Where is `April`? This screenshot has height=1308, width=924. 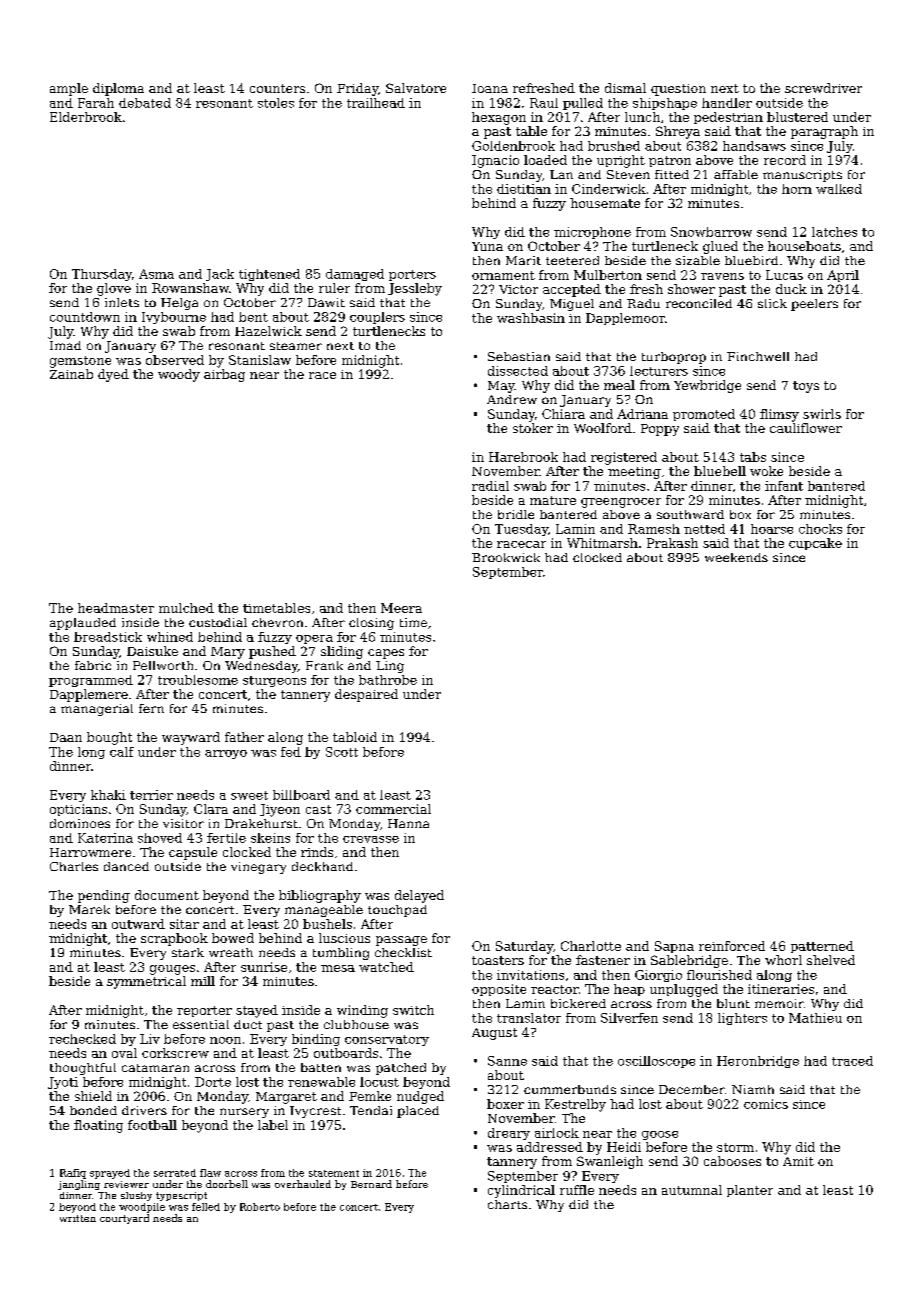
April is located at coordinates (843, 276).
